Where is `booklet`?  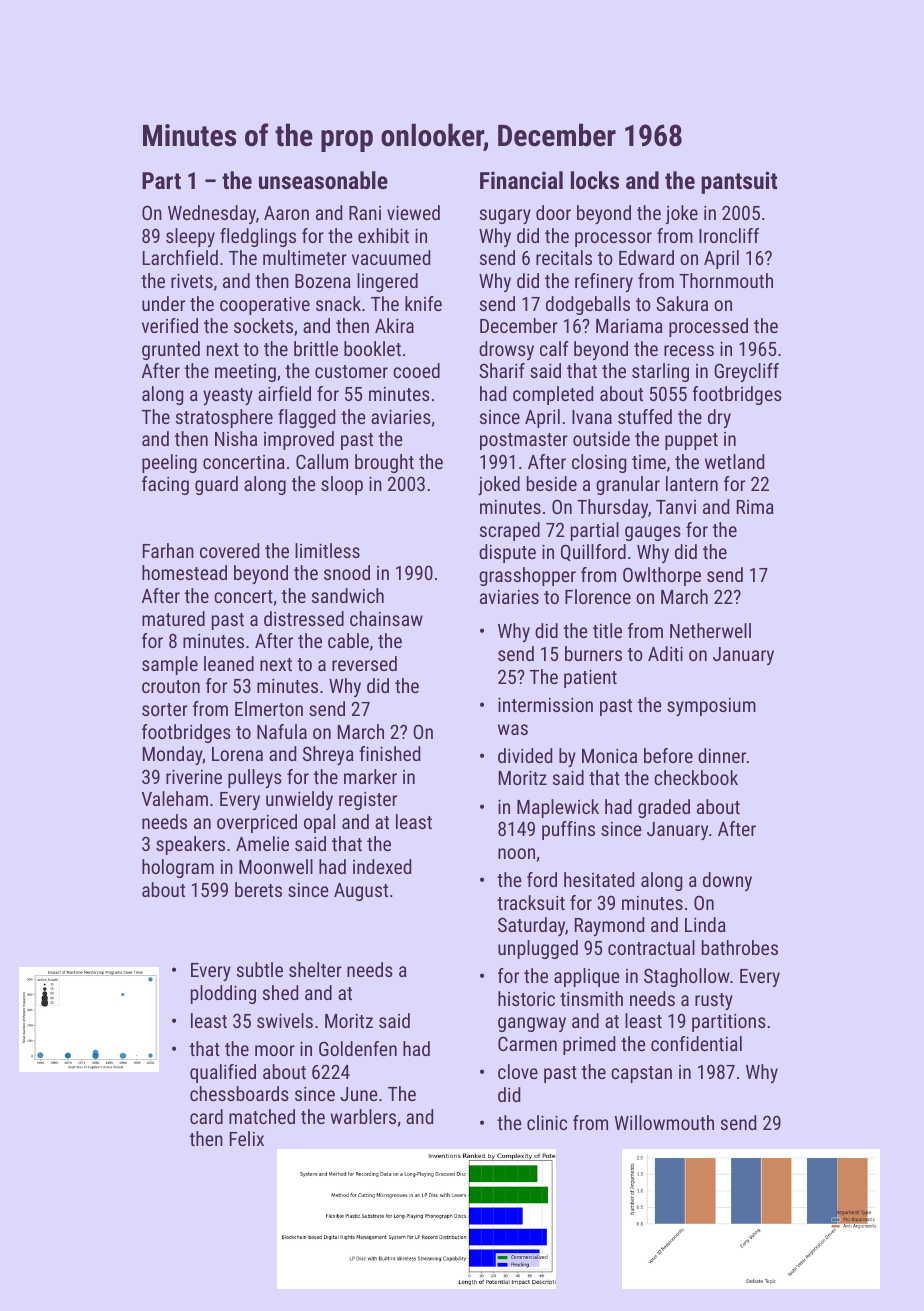
booklet is located at coordinates (372, 348).
